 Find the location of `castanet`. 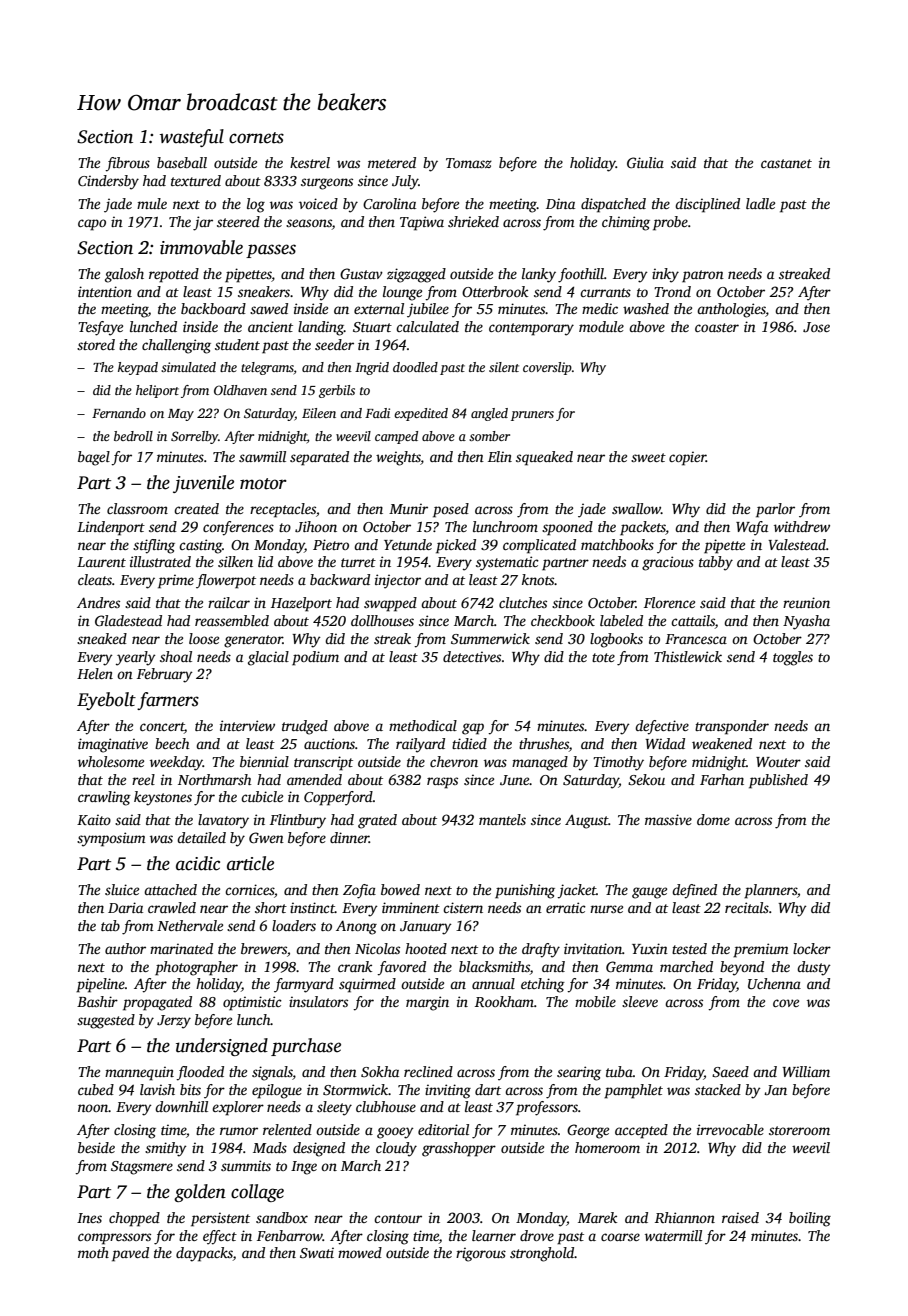

castanet is located at coordinates (786, 163).
